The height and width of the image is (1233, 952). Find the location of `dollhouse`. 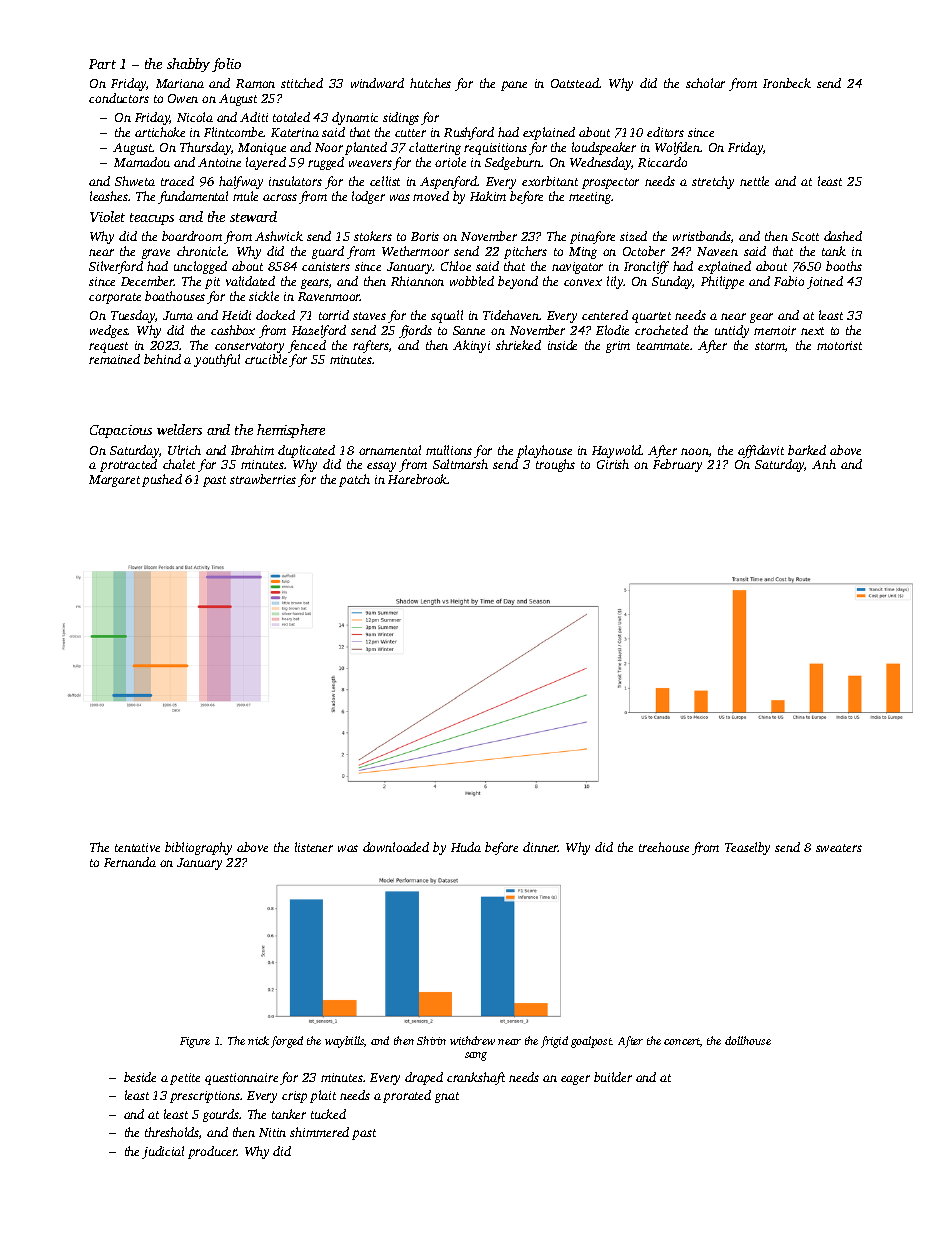

dollhouse is located at coordinates (748, 1040).
